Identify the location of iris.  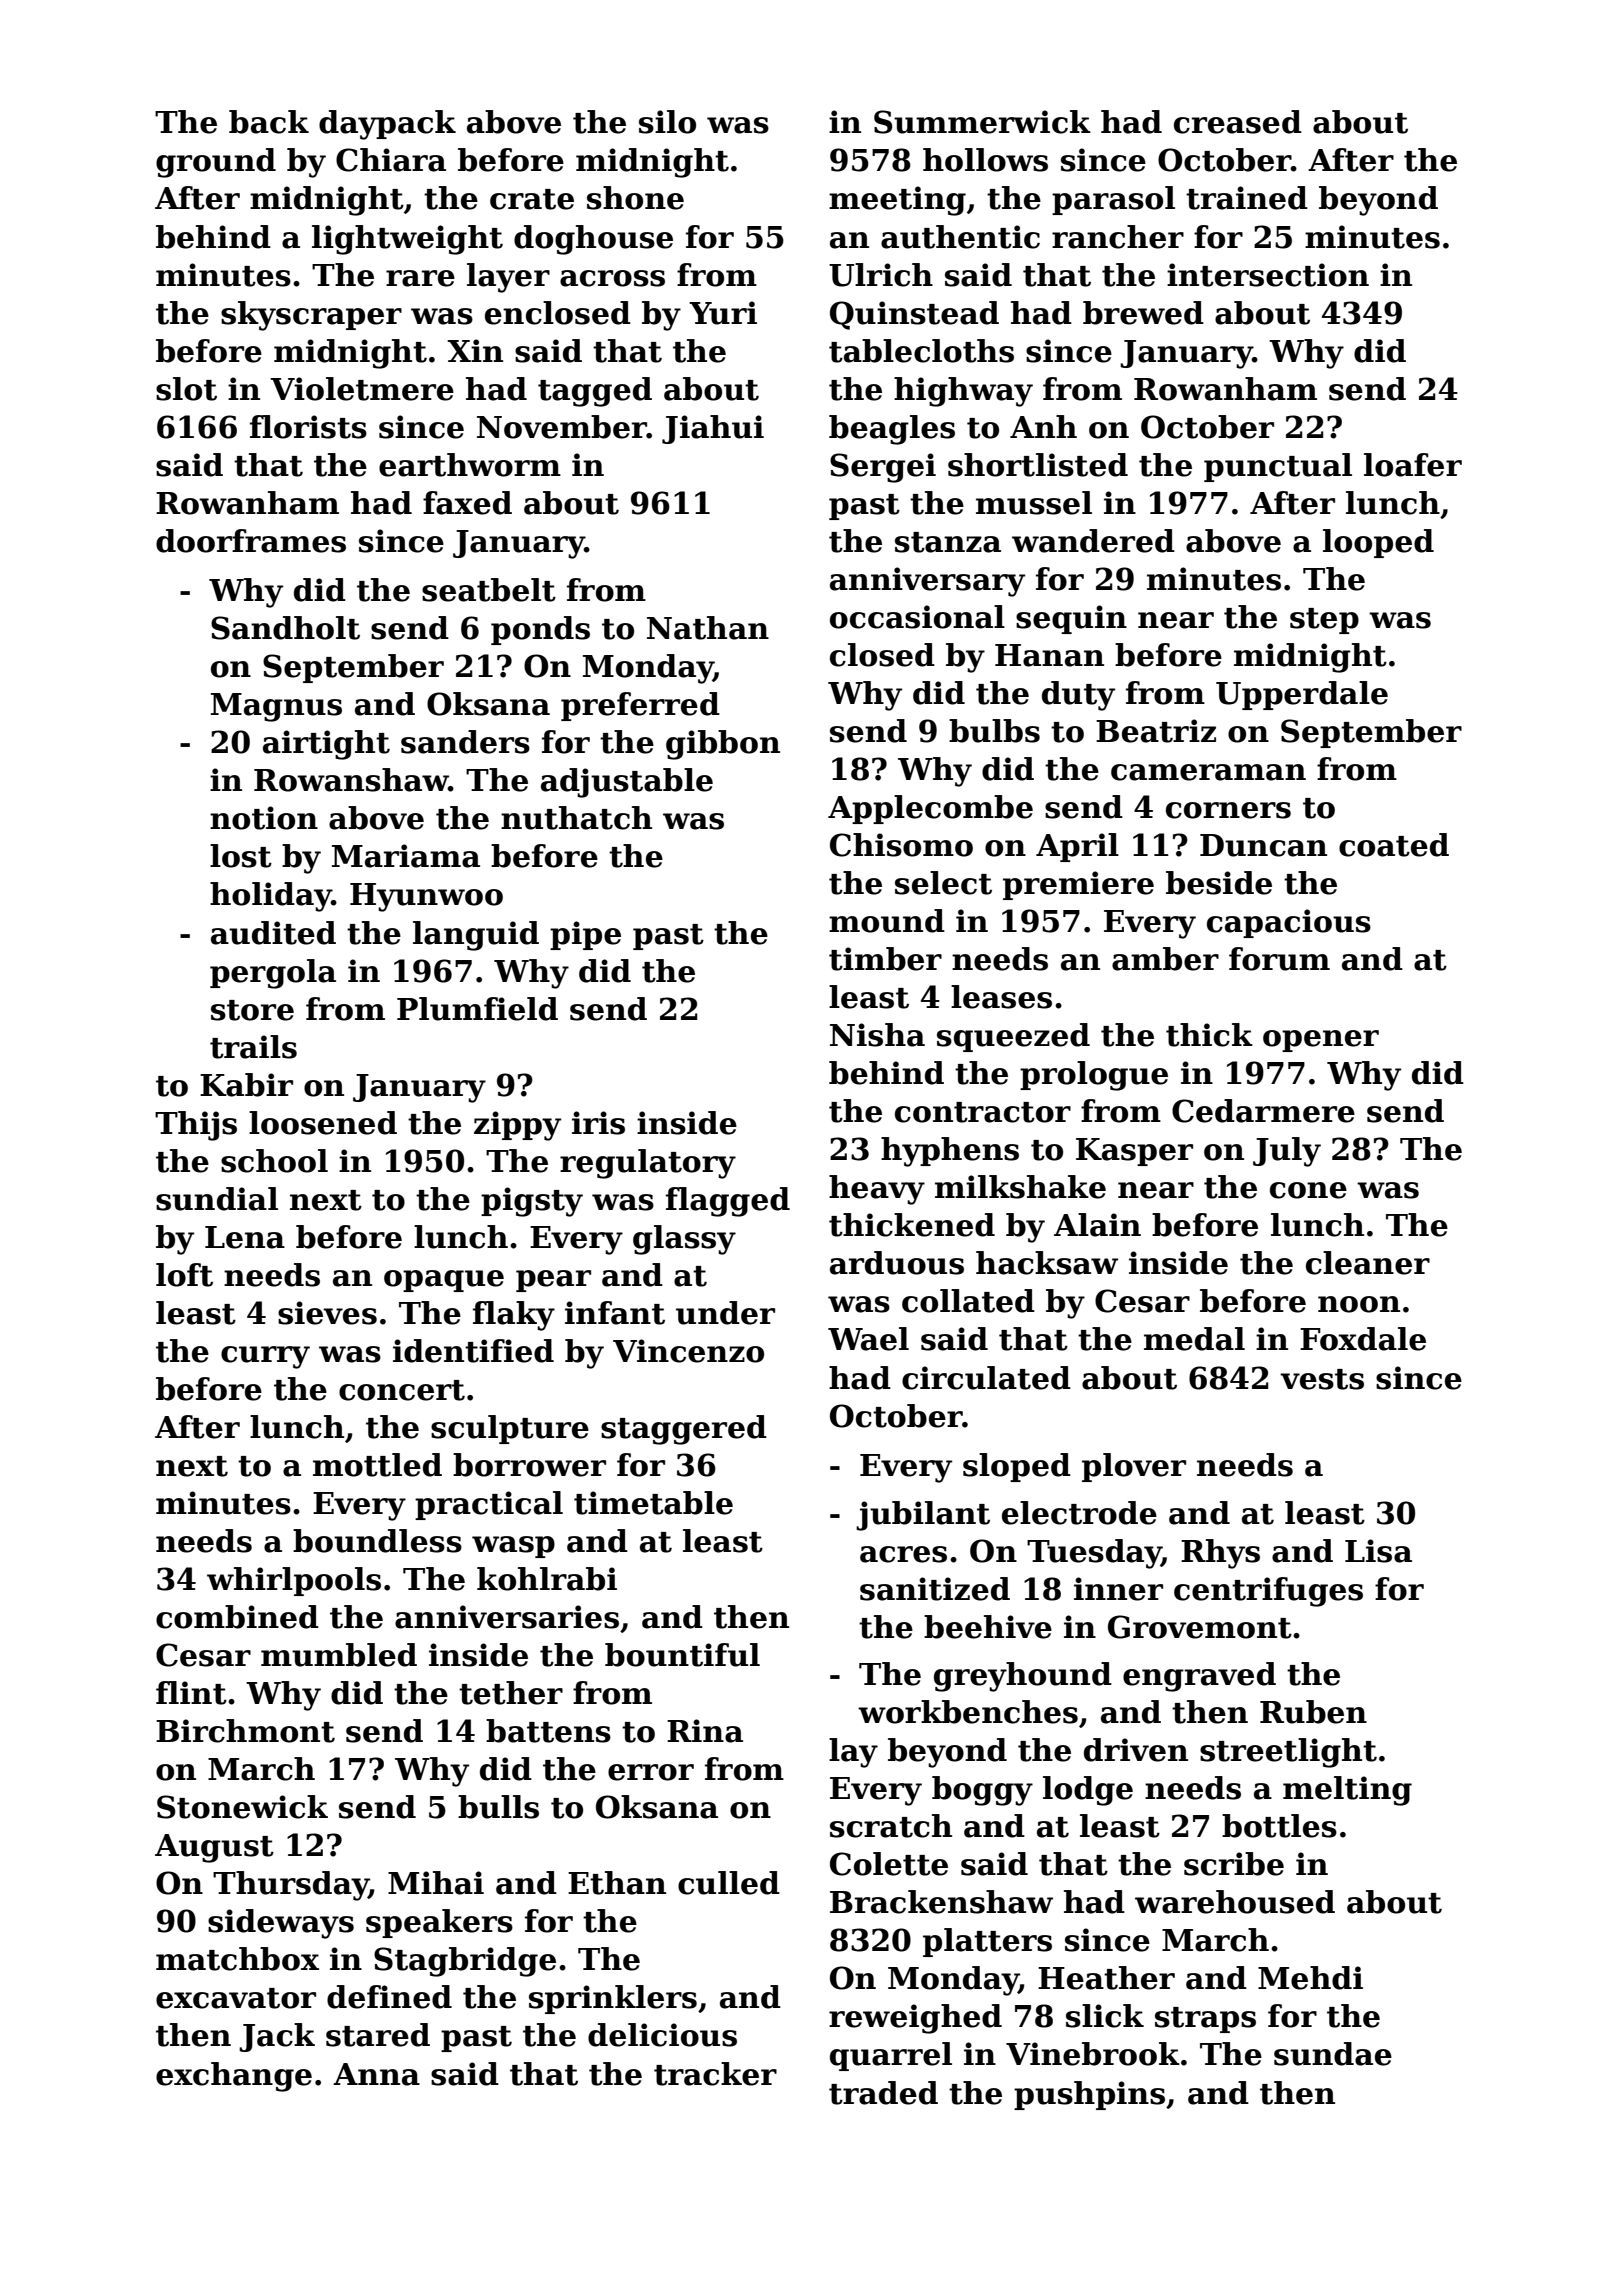
(598, 1123).
